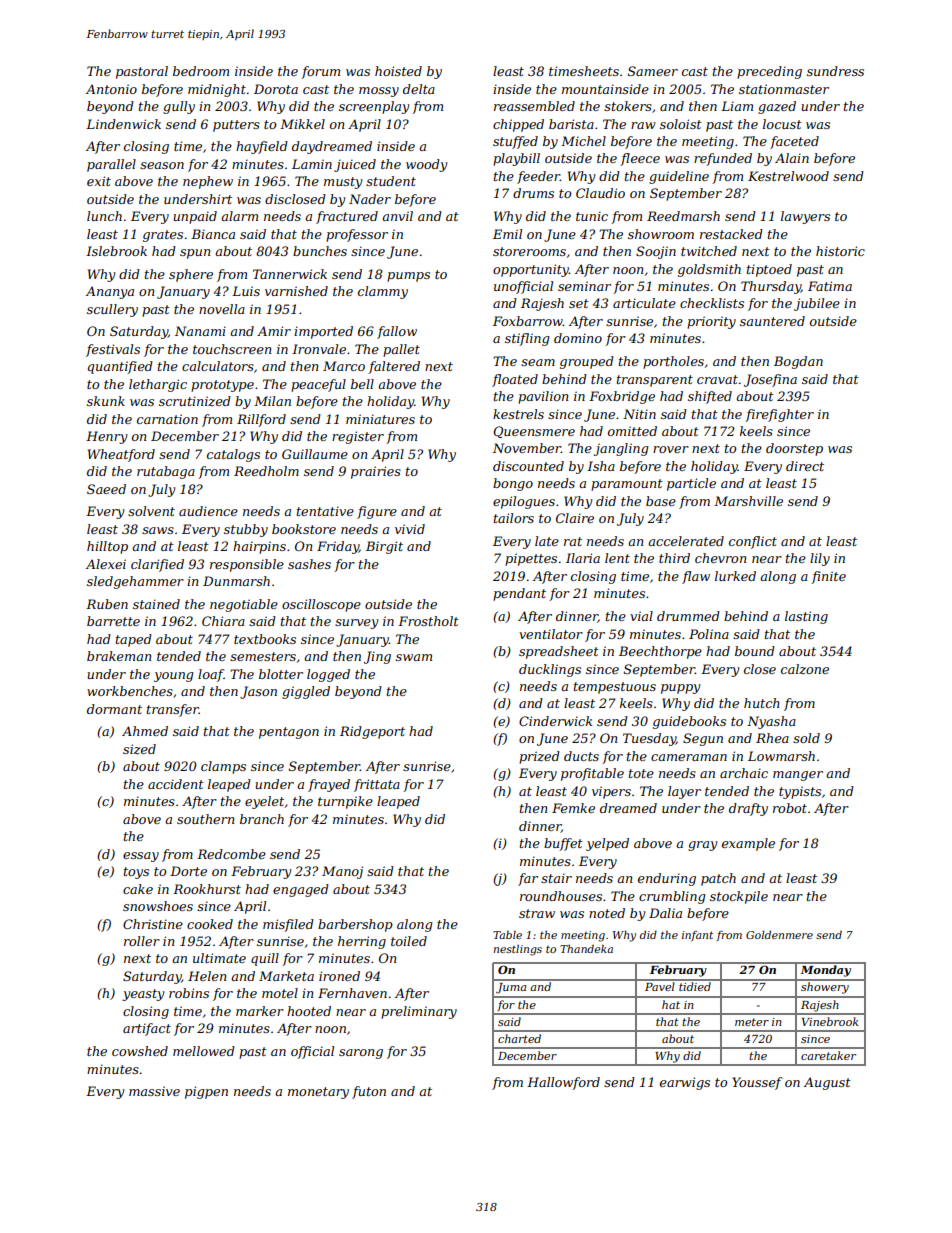 The width and height of the document is (952, 1233). I want to click on ventilator, so click(551, 634).
